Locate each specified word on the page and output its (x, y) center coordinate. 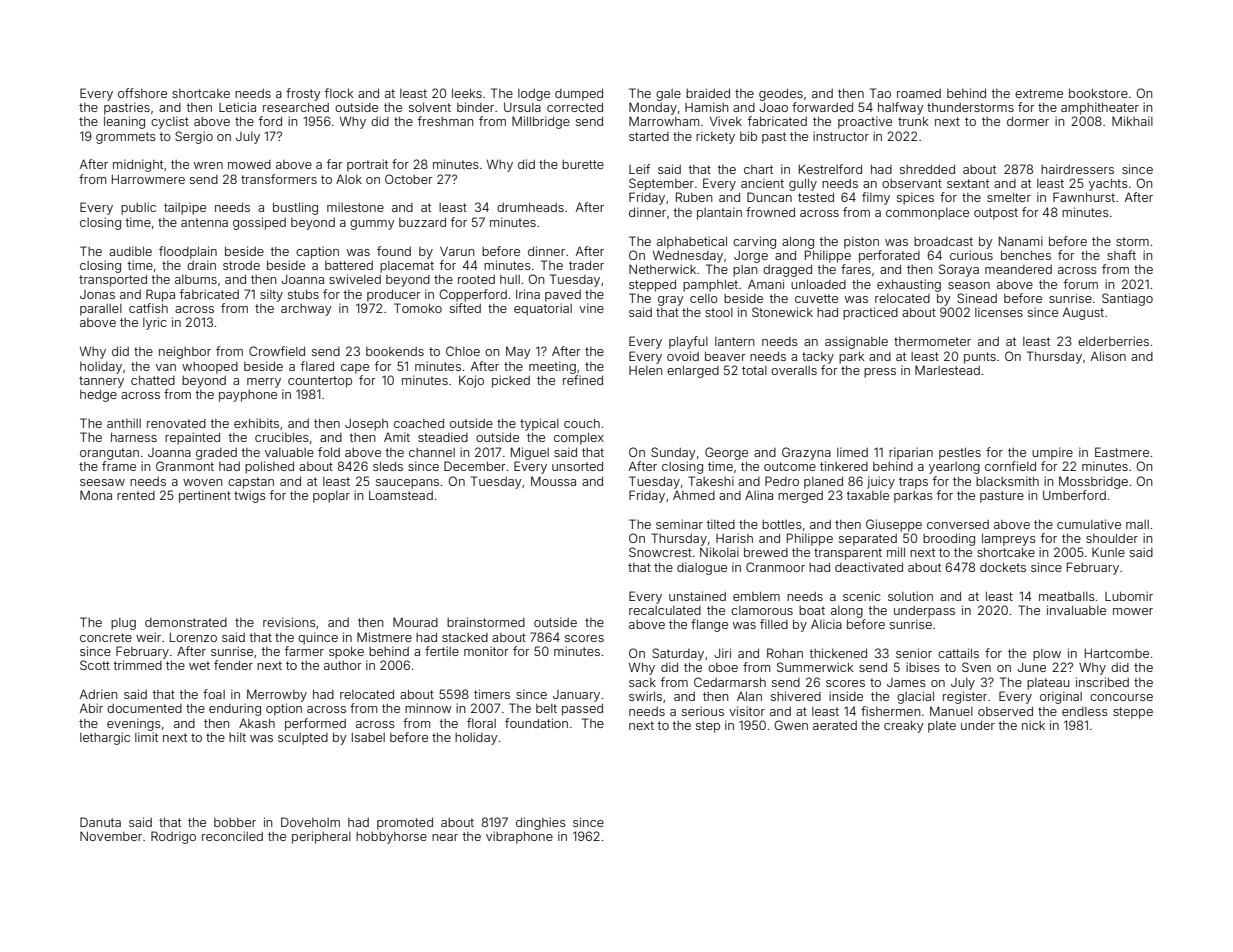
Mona (96, 495)
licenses (999, 312)
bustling (295, 208)
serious (703, 711)
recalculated (665, 610)
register (965, 697)
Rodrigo (173, 837)
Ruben (694, 197)
